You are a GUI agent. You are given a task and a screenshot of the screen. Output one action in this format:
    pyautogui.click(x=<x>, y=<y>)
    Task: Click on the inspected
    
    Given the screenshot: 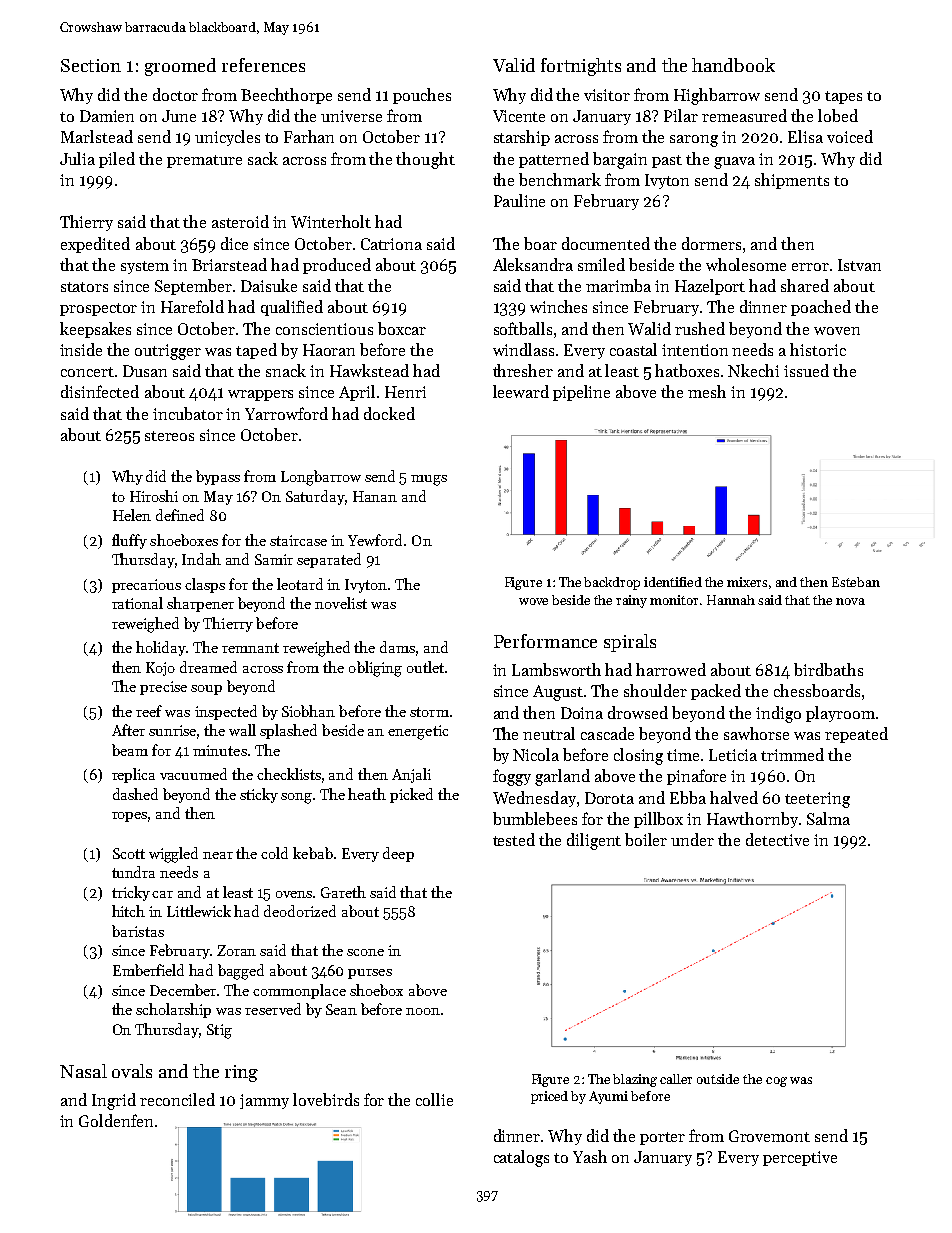 What is the action you would take?
    pyautogui.click(x=226, y=712)
